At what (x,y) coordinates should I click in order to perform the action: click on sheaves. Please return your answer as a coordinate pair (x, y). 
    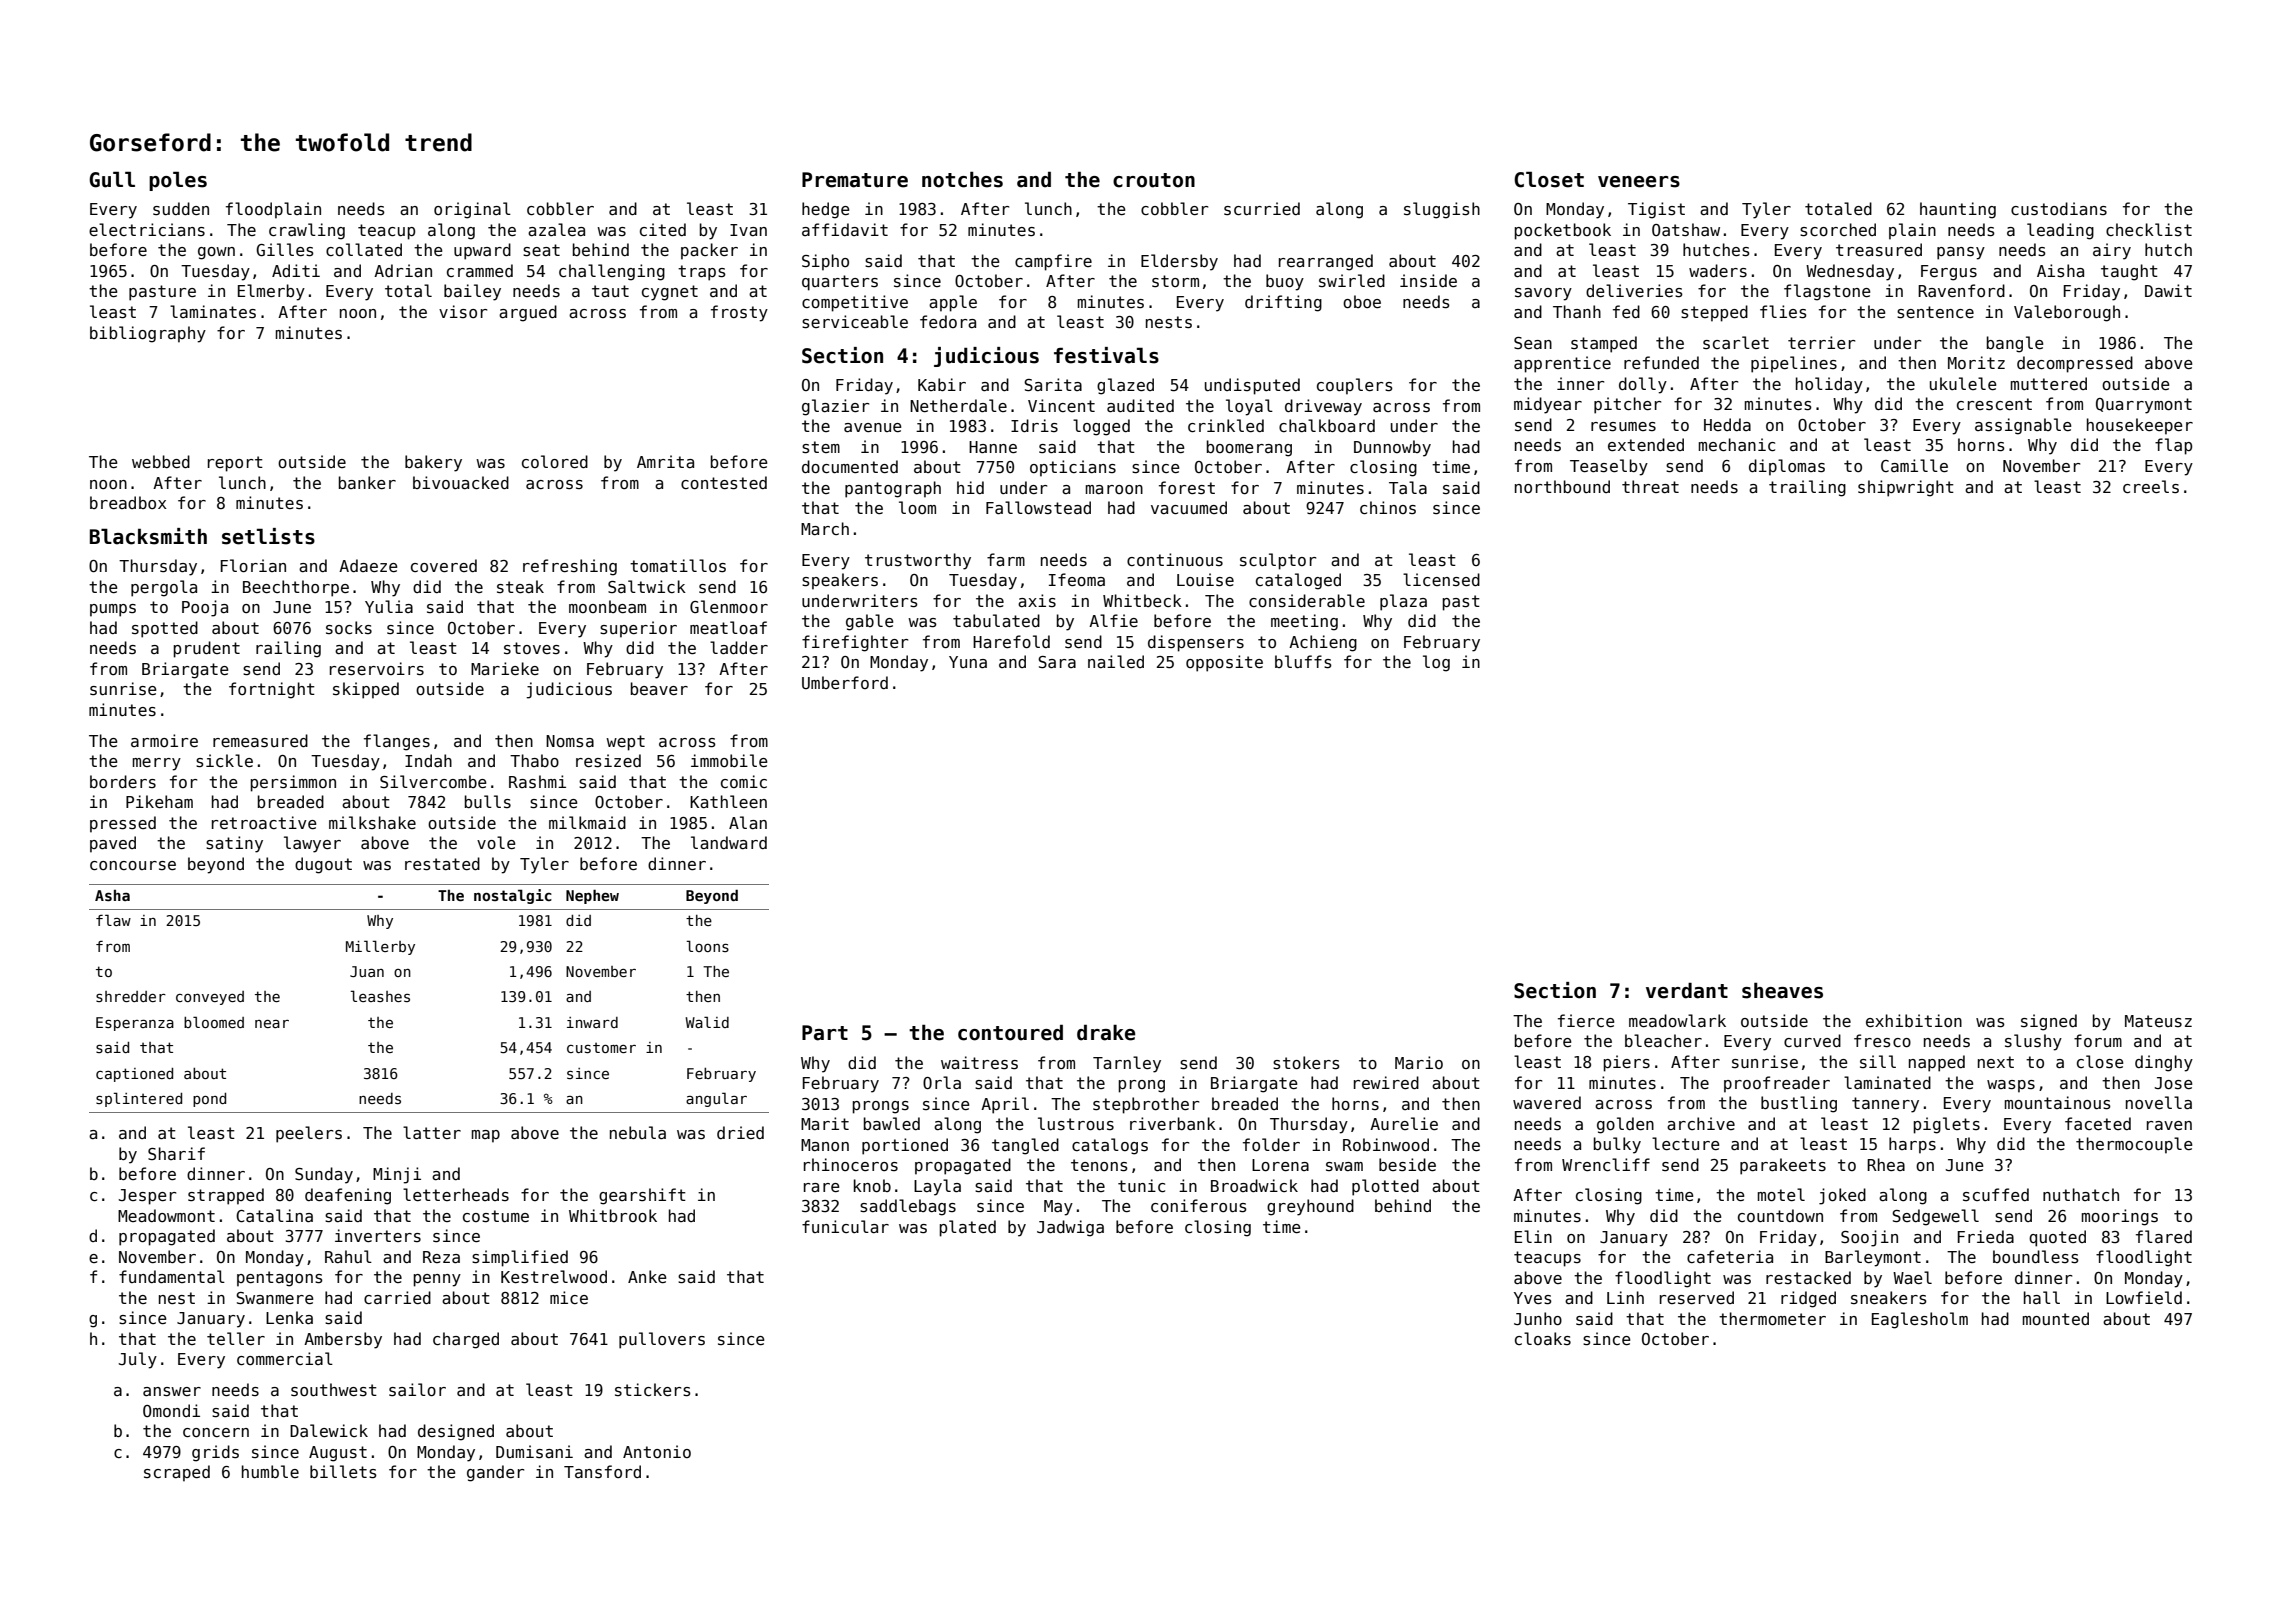
    Looking at the image, I should click on (1782, 991).
